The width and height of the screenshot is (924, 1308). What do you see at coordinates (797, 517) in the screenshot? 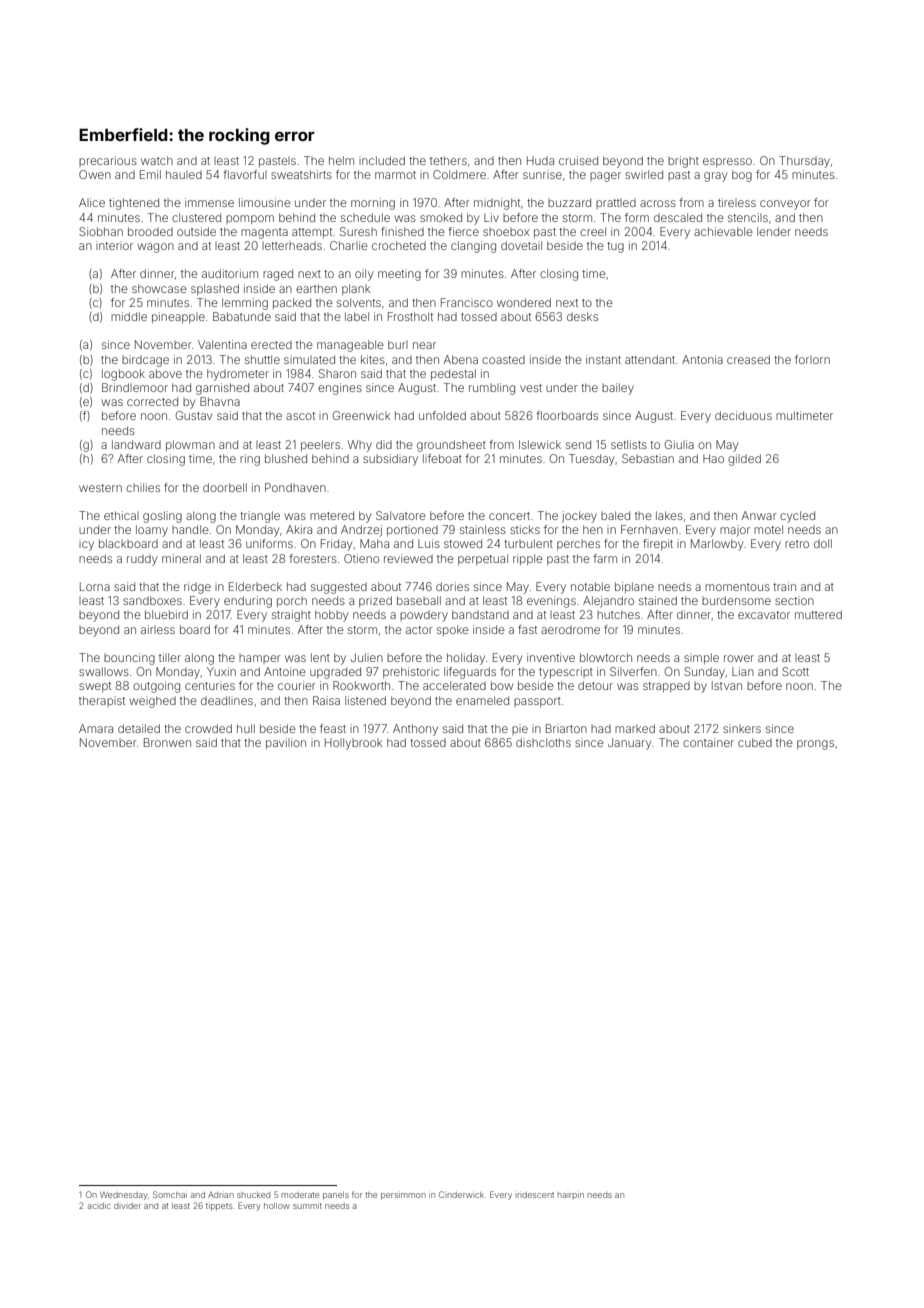
I see `cycled` at bounding box center [797, 517].
